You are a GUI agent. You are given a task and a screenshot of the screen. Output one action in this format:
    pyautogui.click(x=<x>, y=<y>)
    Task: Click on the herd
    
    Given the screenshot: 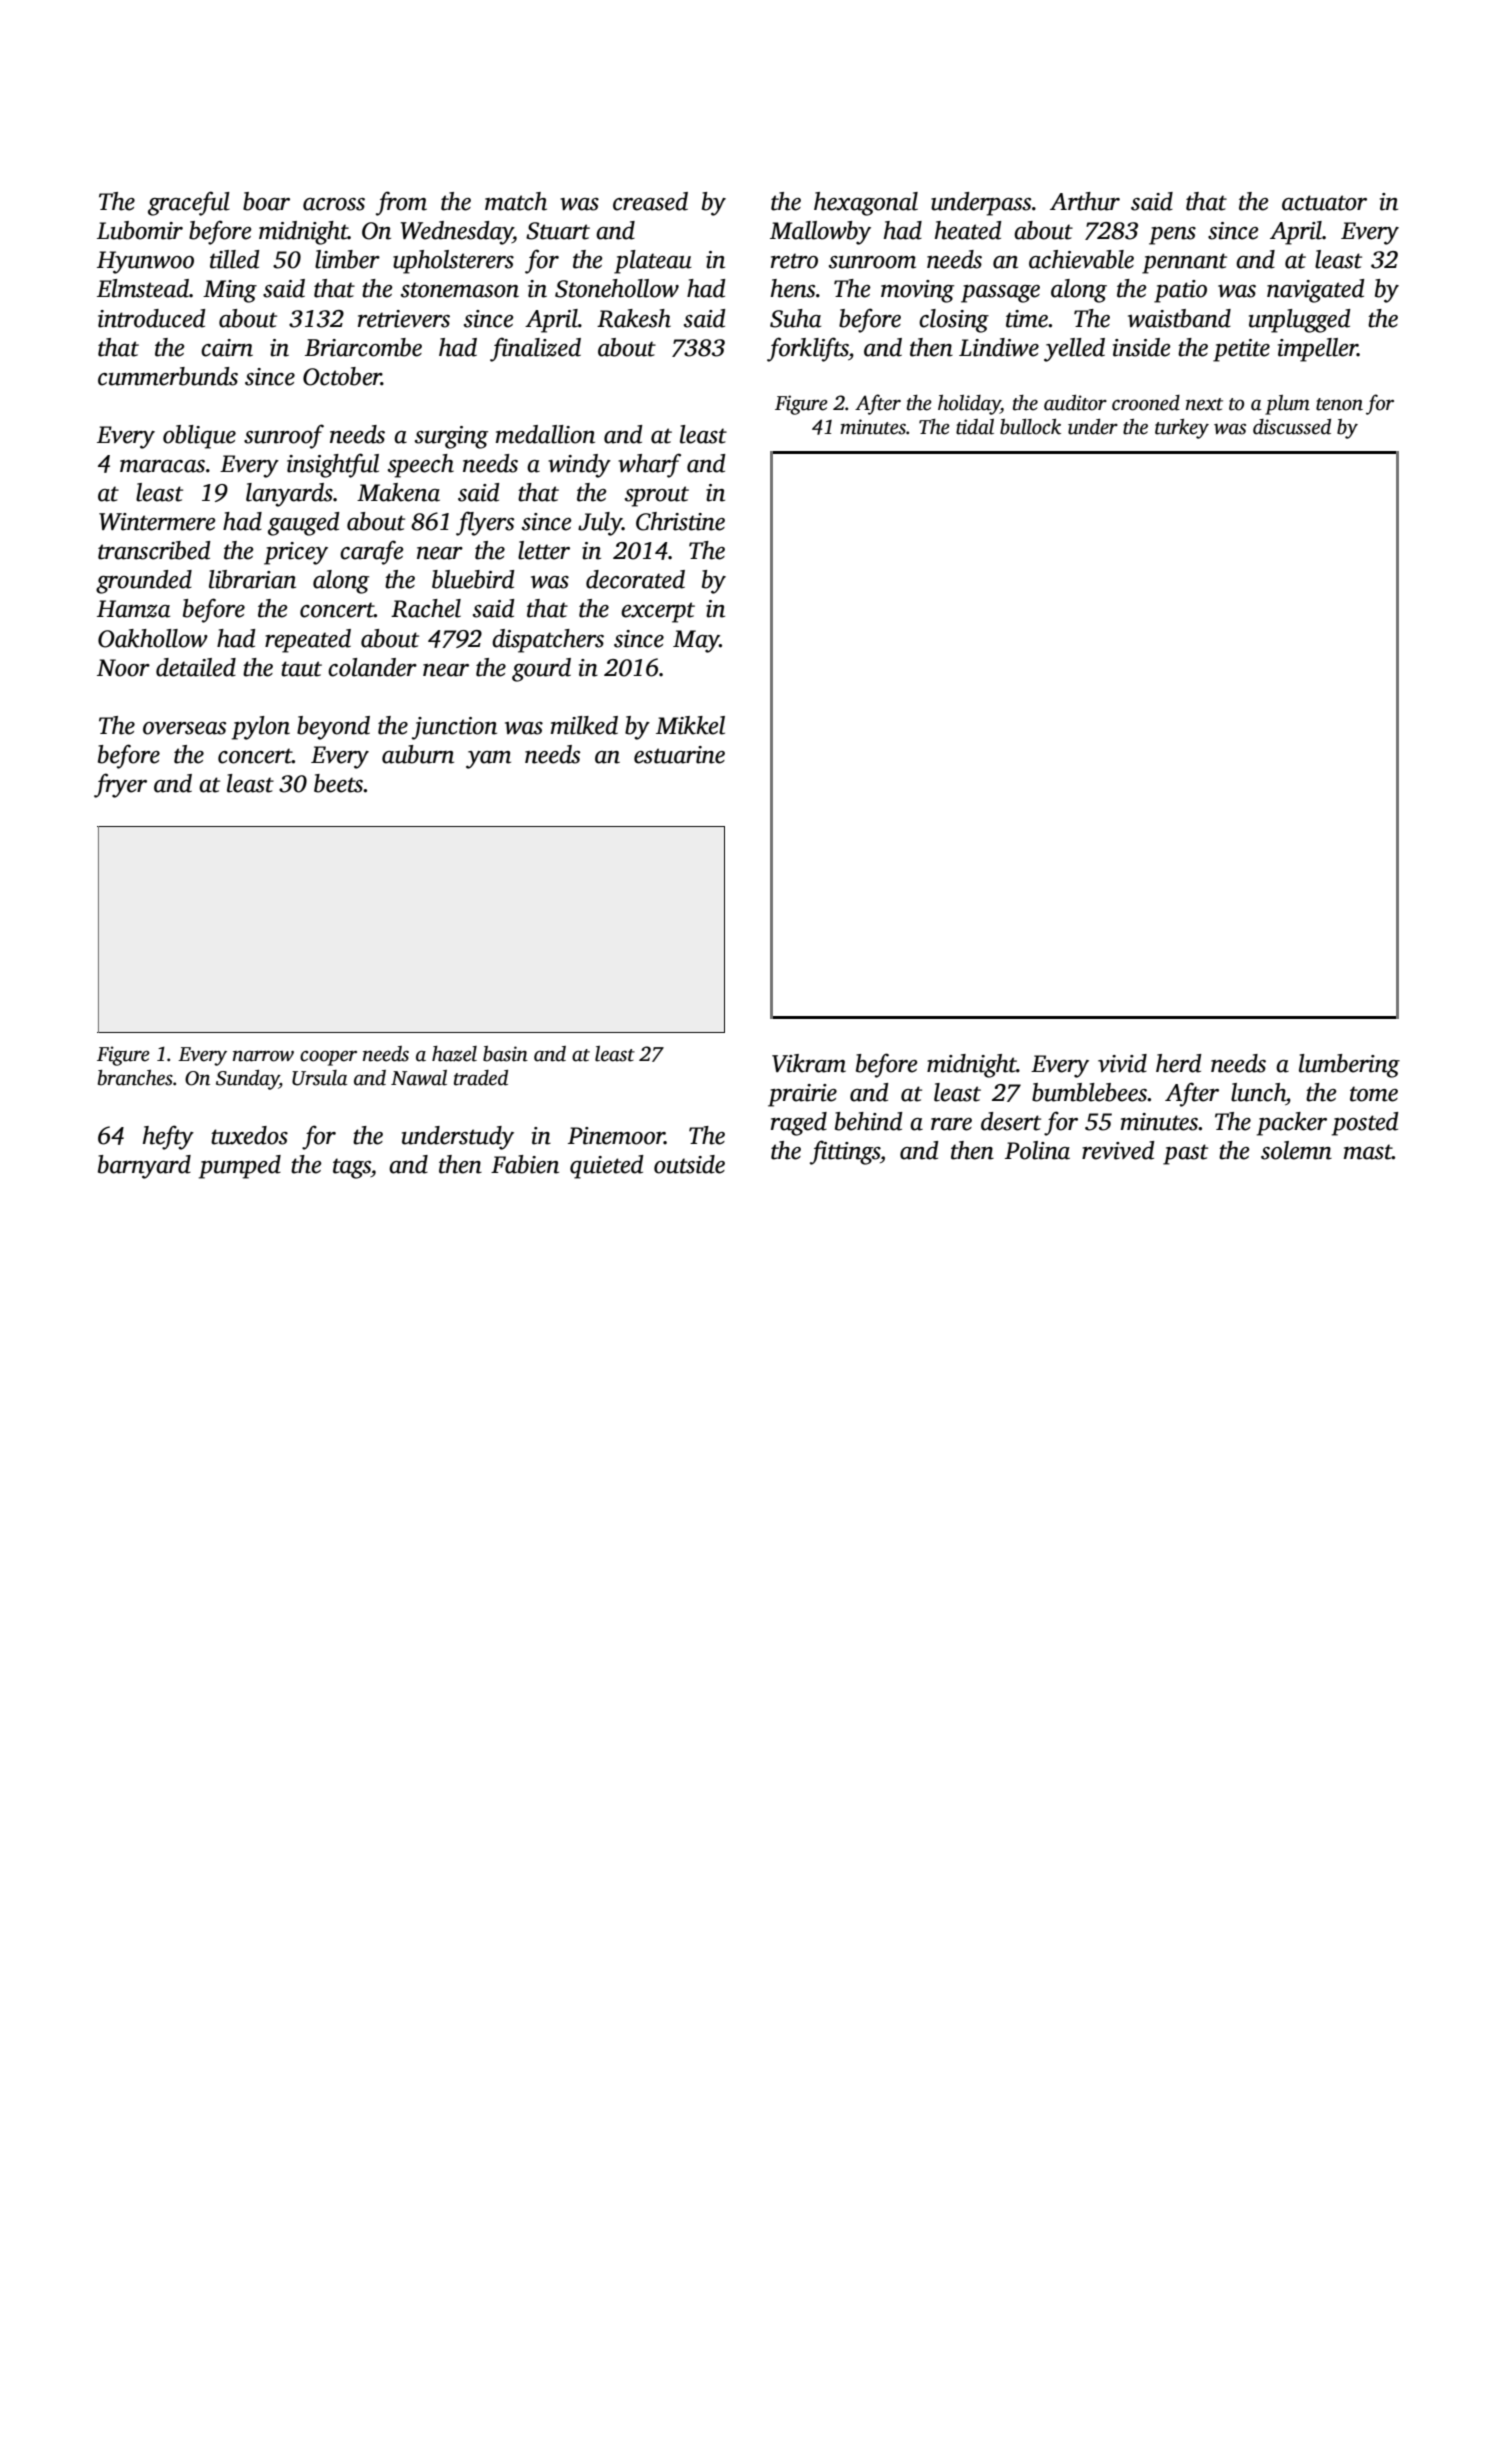 What is the action you would take?
    pyautogui.click(x=1178, y=1063)
